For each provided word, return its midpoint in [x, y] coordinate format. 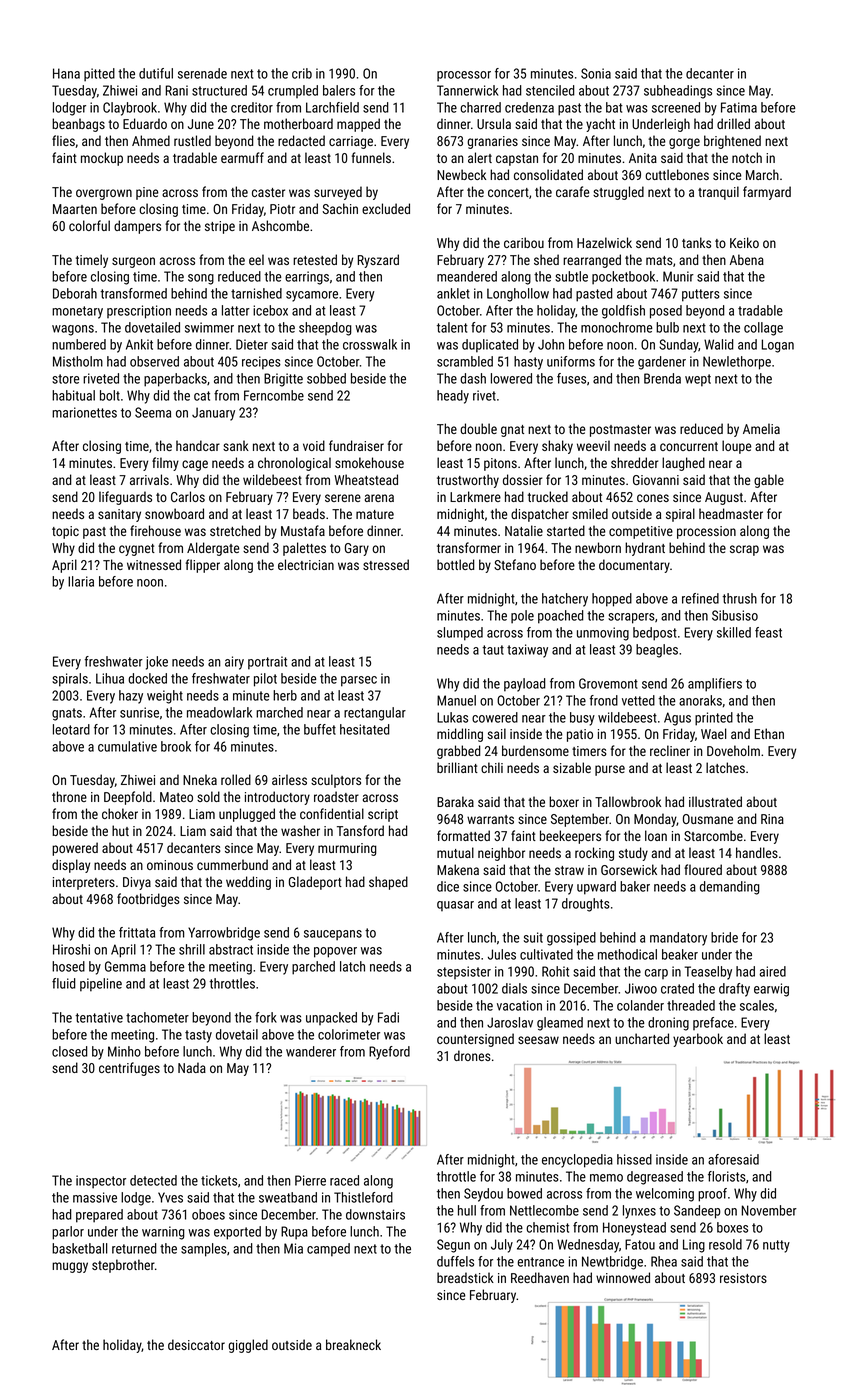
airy [234, 663]
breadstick [465, 1277]
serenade [202, 73]
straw [569, 870]
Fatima [739, 107]
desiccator [196, 1344]
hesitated [364, 729]
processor [464, 76]
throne [69, 796]
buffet [320, 729]
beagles [657, 651]
